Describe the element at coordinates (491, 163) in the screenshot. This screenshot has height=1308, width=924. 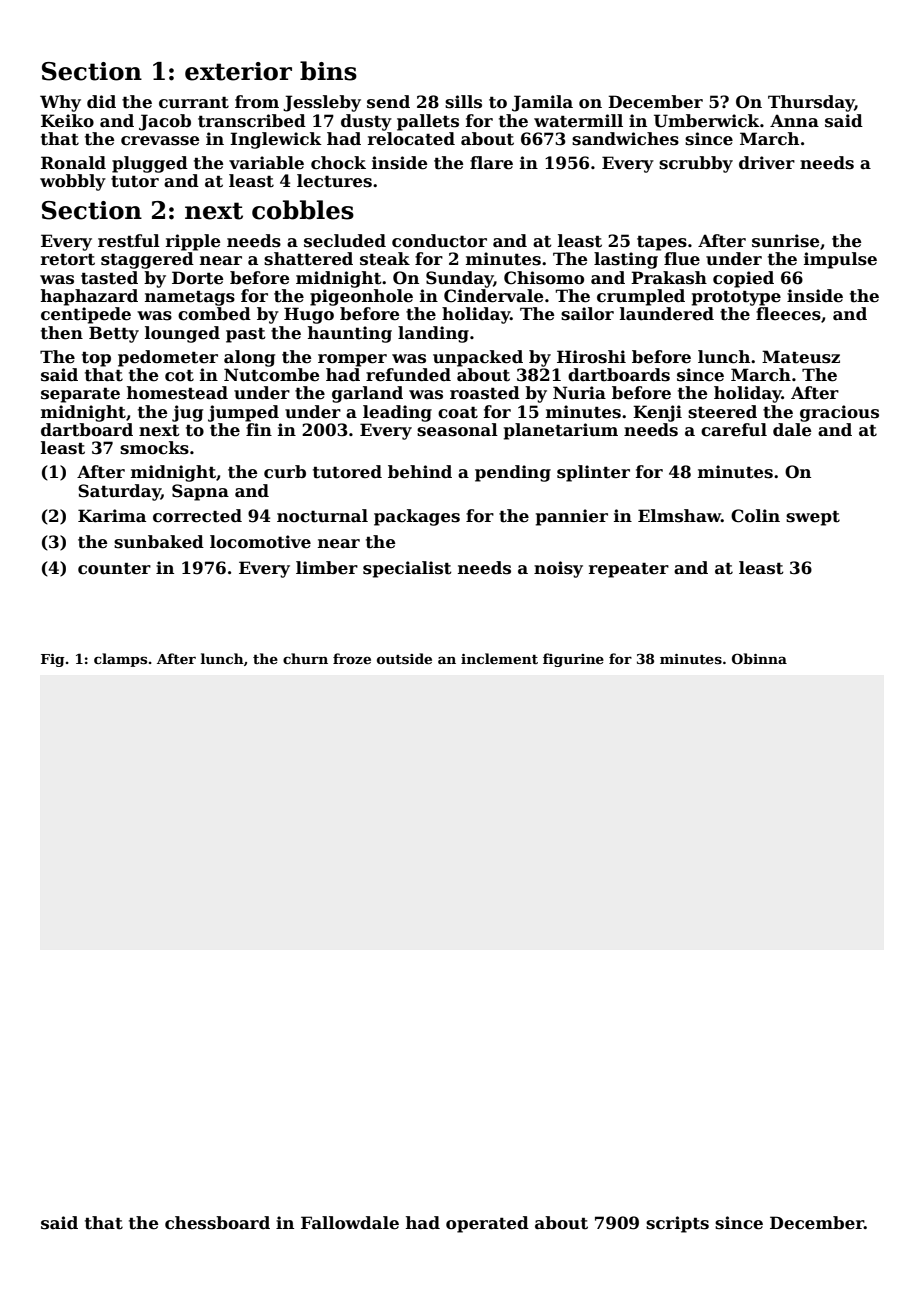
I see `flare` at that location.
